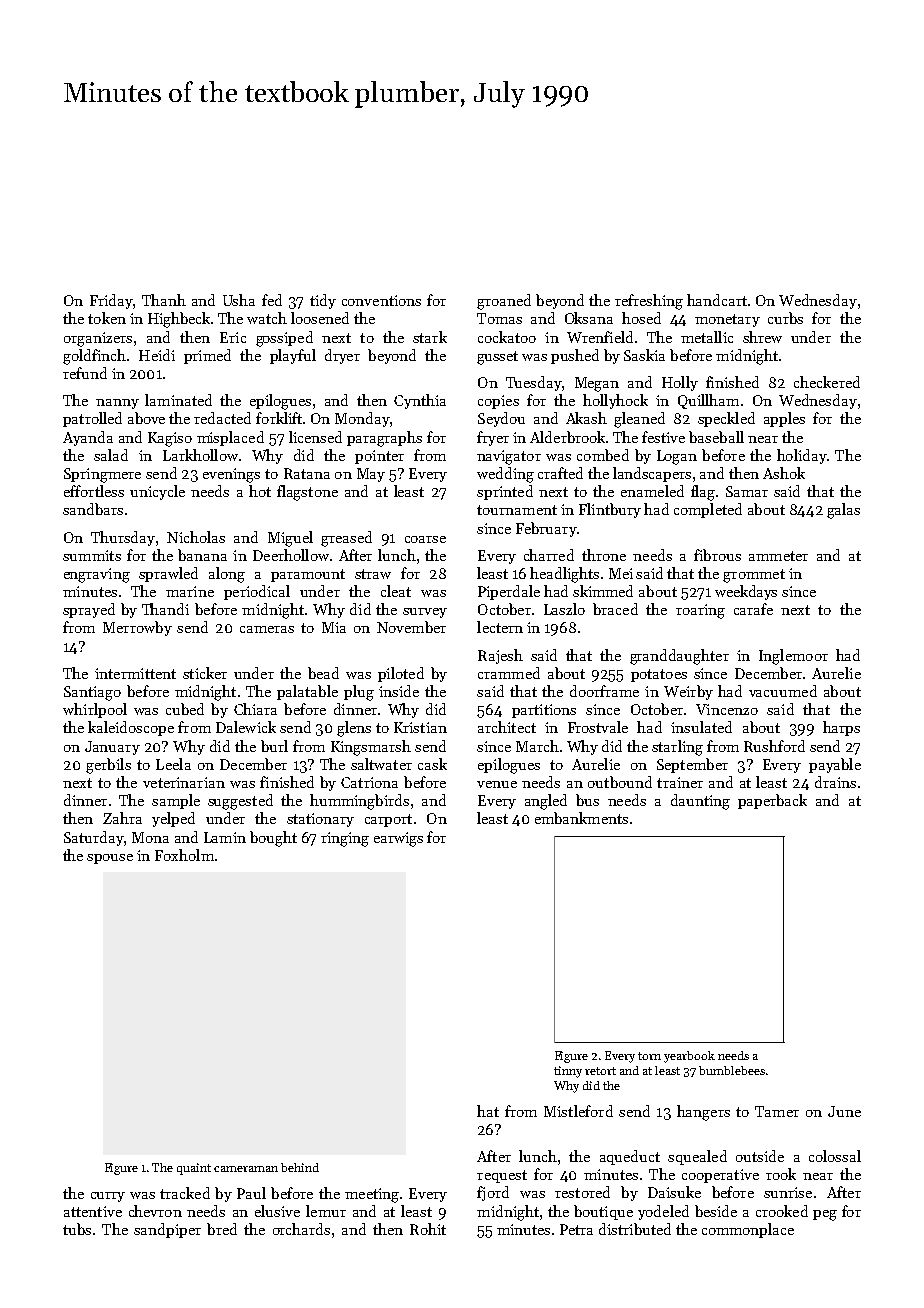 Image resolution: width=924 pixels, height=1308 pixels. What do you see at coordinates (581, 818) in the document?
I see `embankments` at bounding box center [581, 818].
